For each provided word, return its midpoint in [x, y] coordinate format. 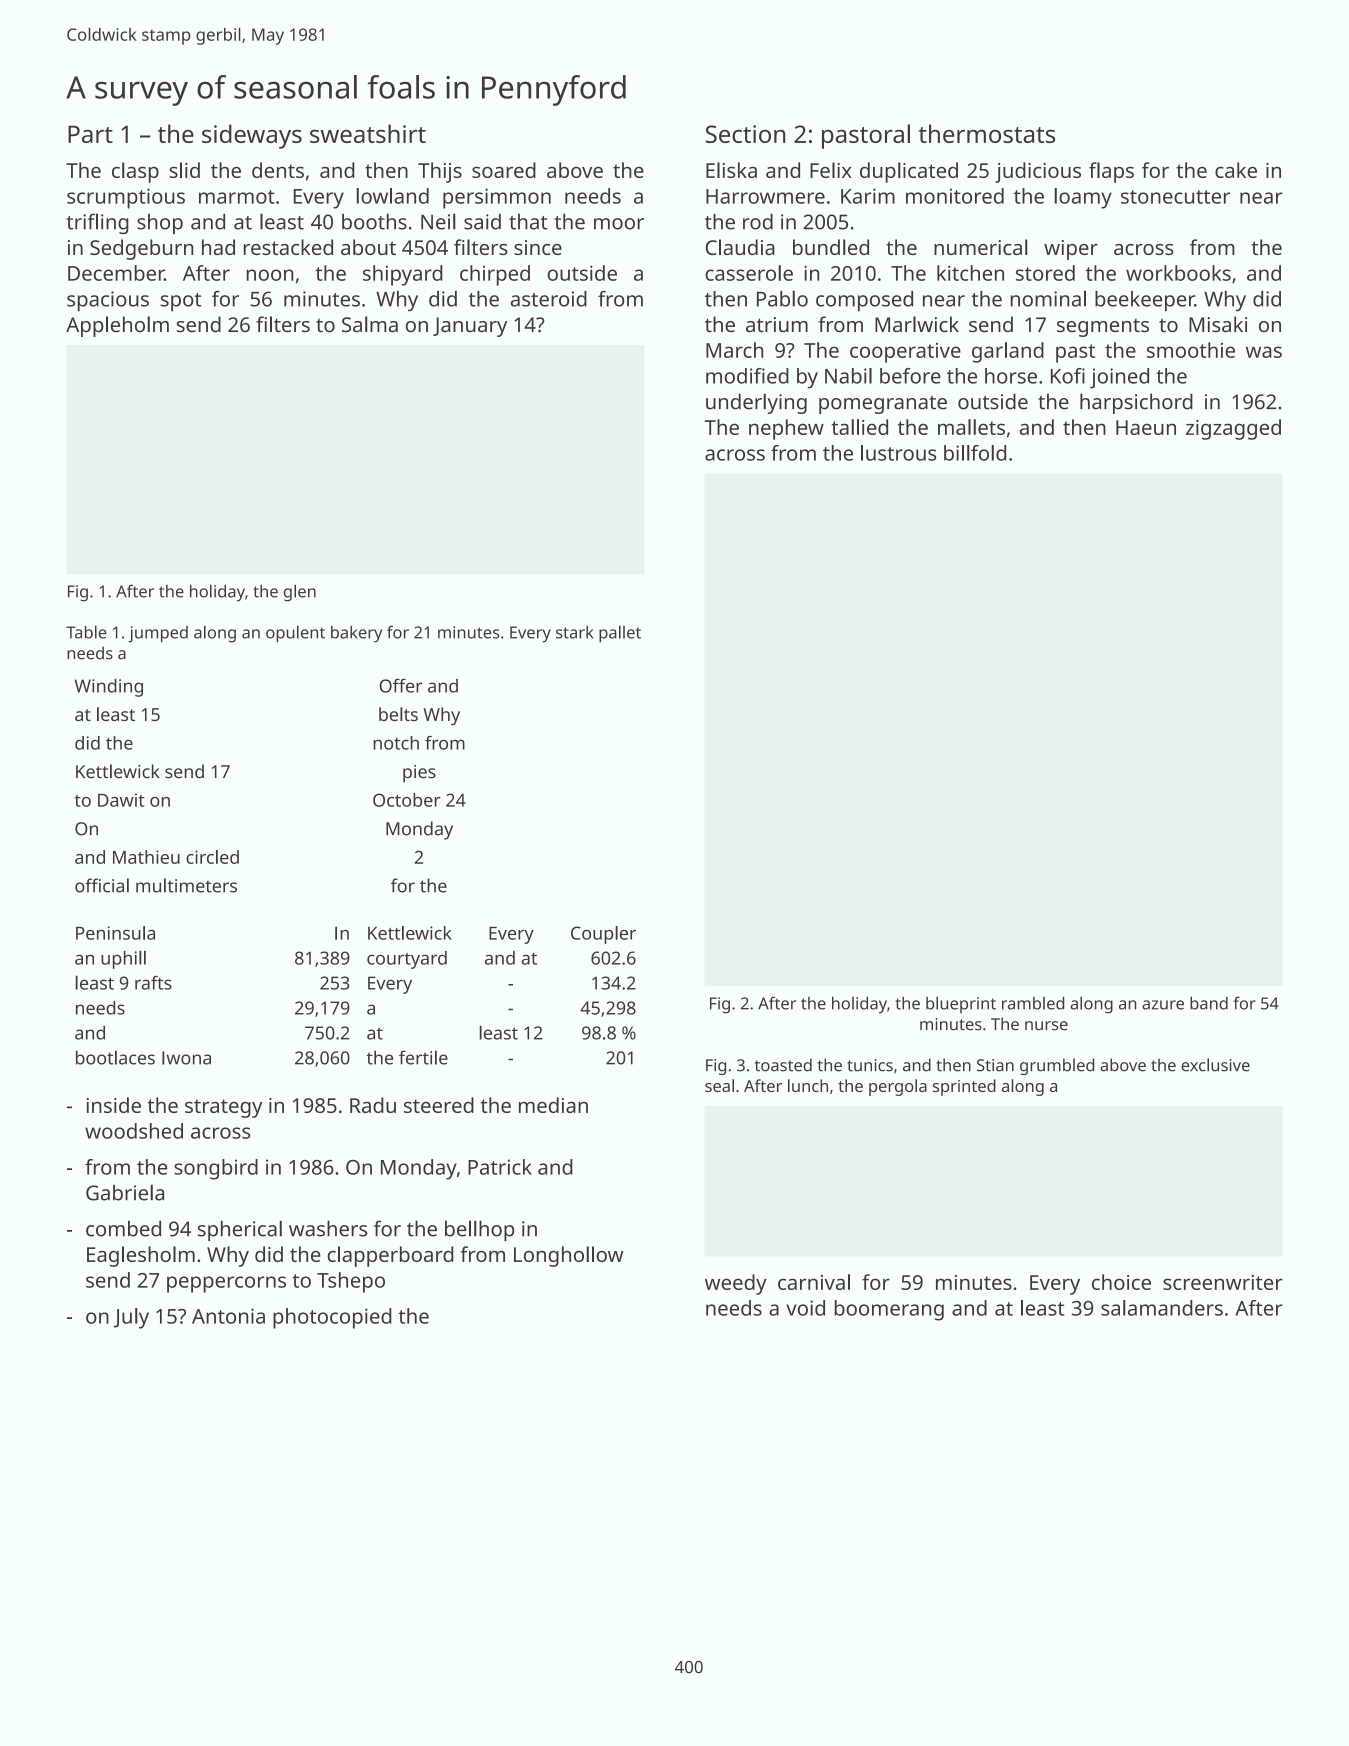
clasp [135, 172]
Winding [109, 688]
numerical [981, 247]
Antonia [228, 1316]
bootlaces [115, 1057]
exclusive [1215, 1065]
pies [419, 774]
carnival [814, 1282]
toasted [783, 1065]
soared [504, 170]
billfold [975, 453]
